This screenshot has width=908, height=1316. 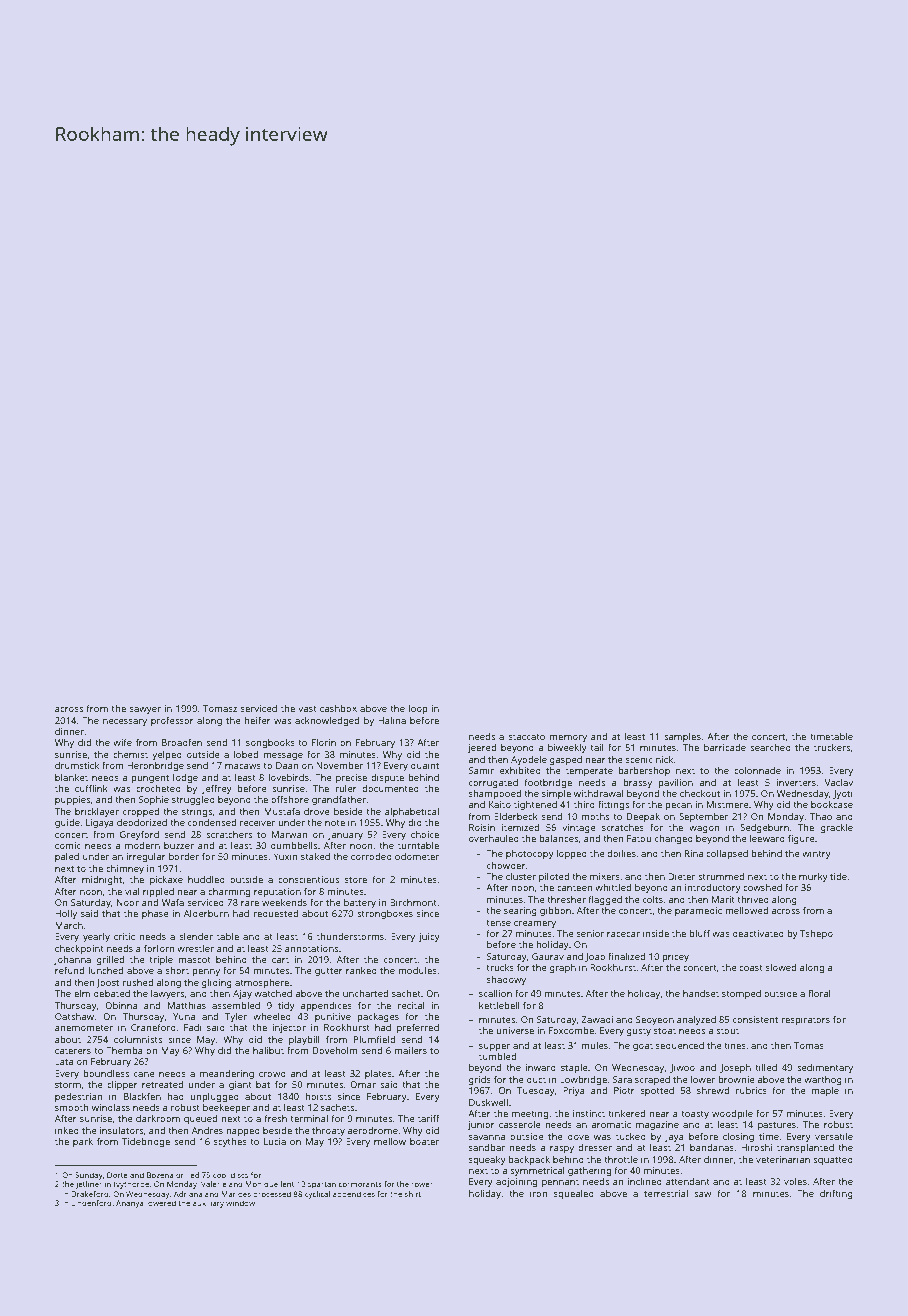 I want to click on acknowledged, so click(x=327, y=722).
